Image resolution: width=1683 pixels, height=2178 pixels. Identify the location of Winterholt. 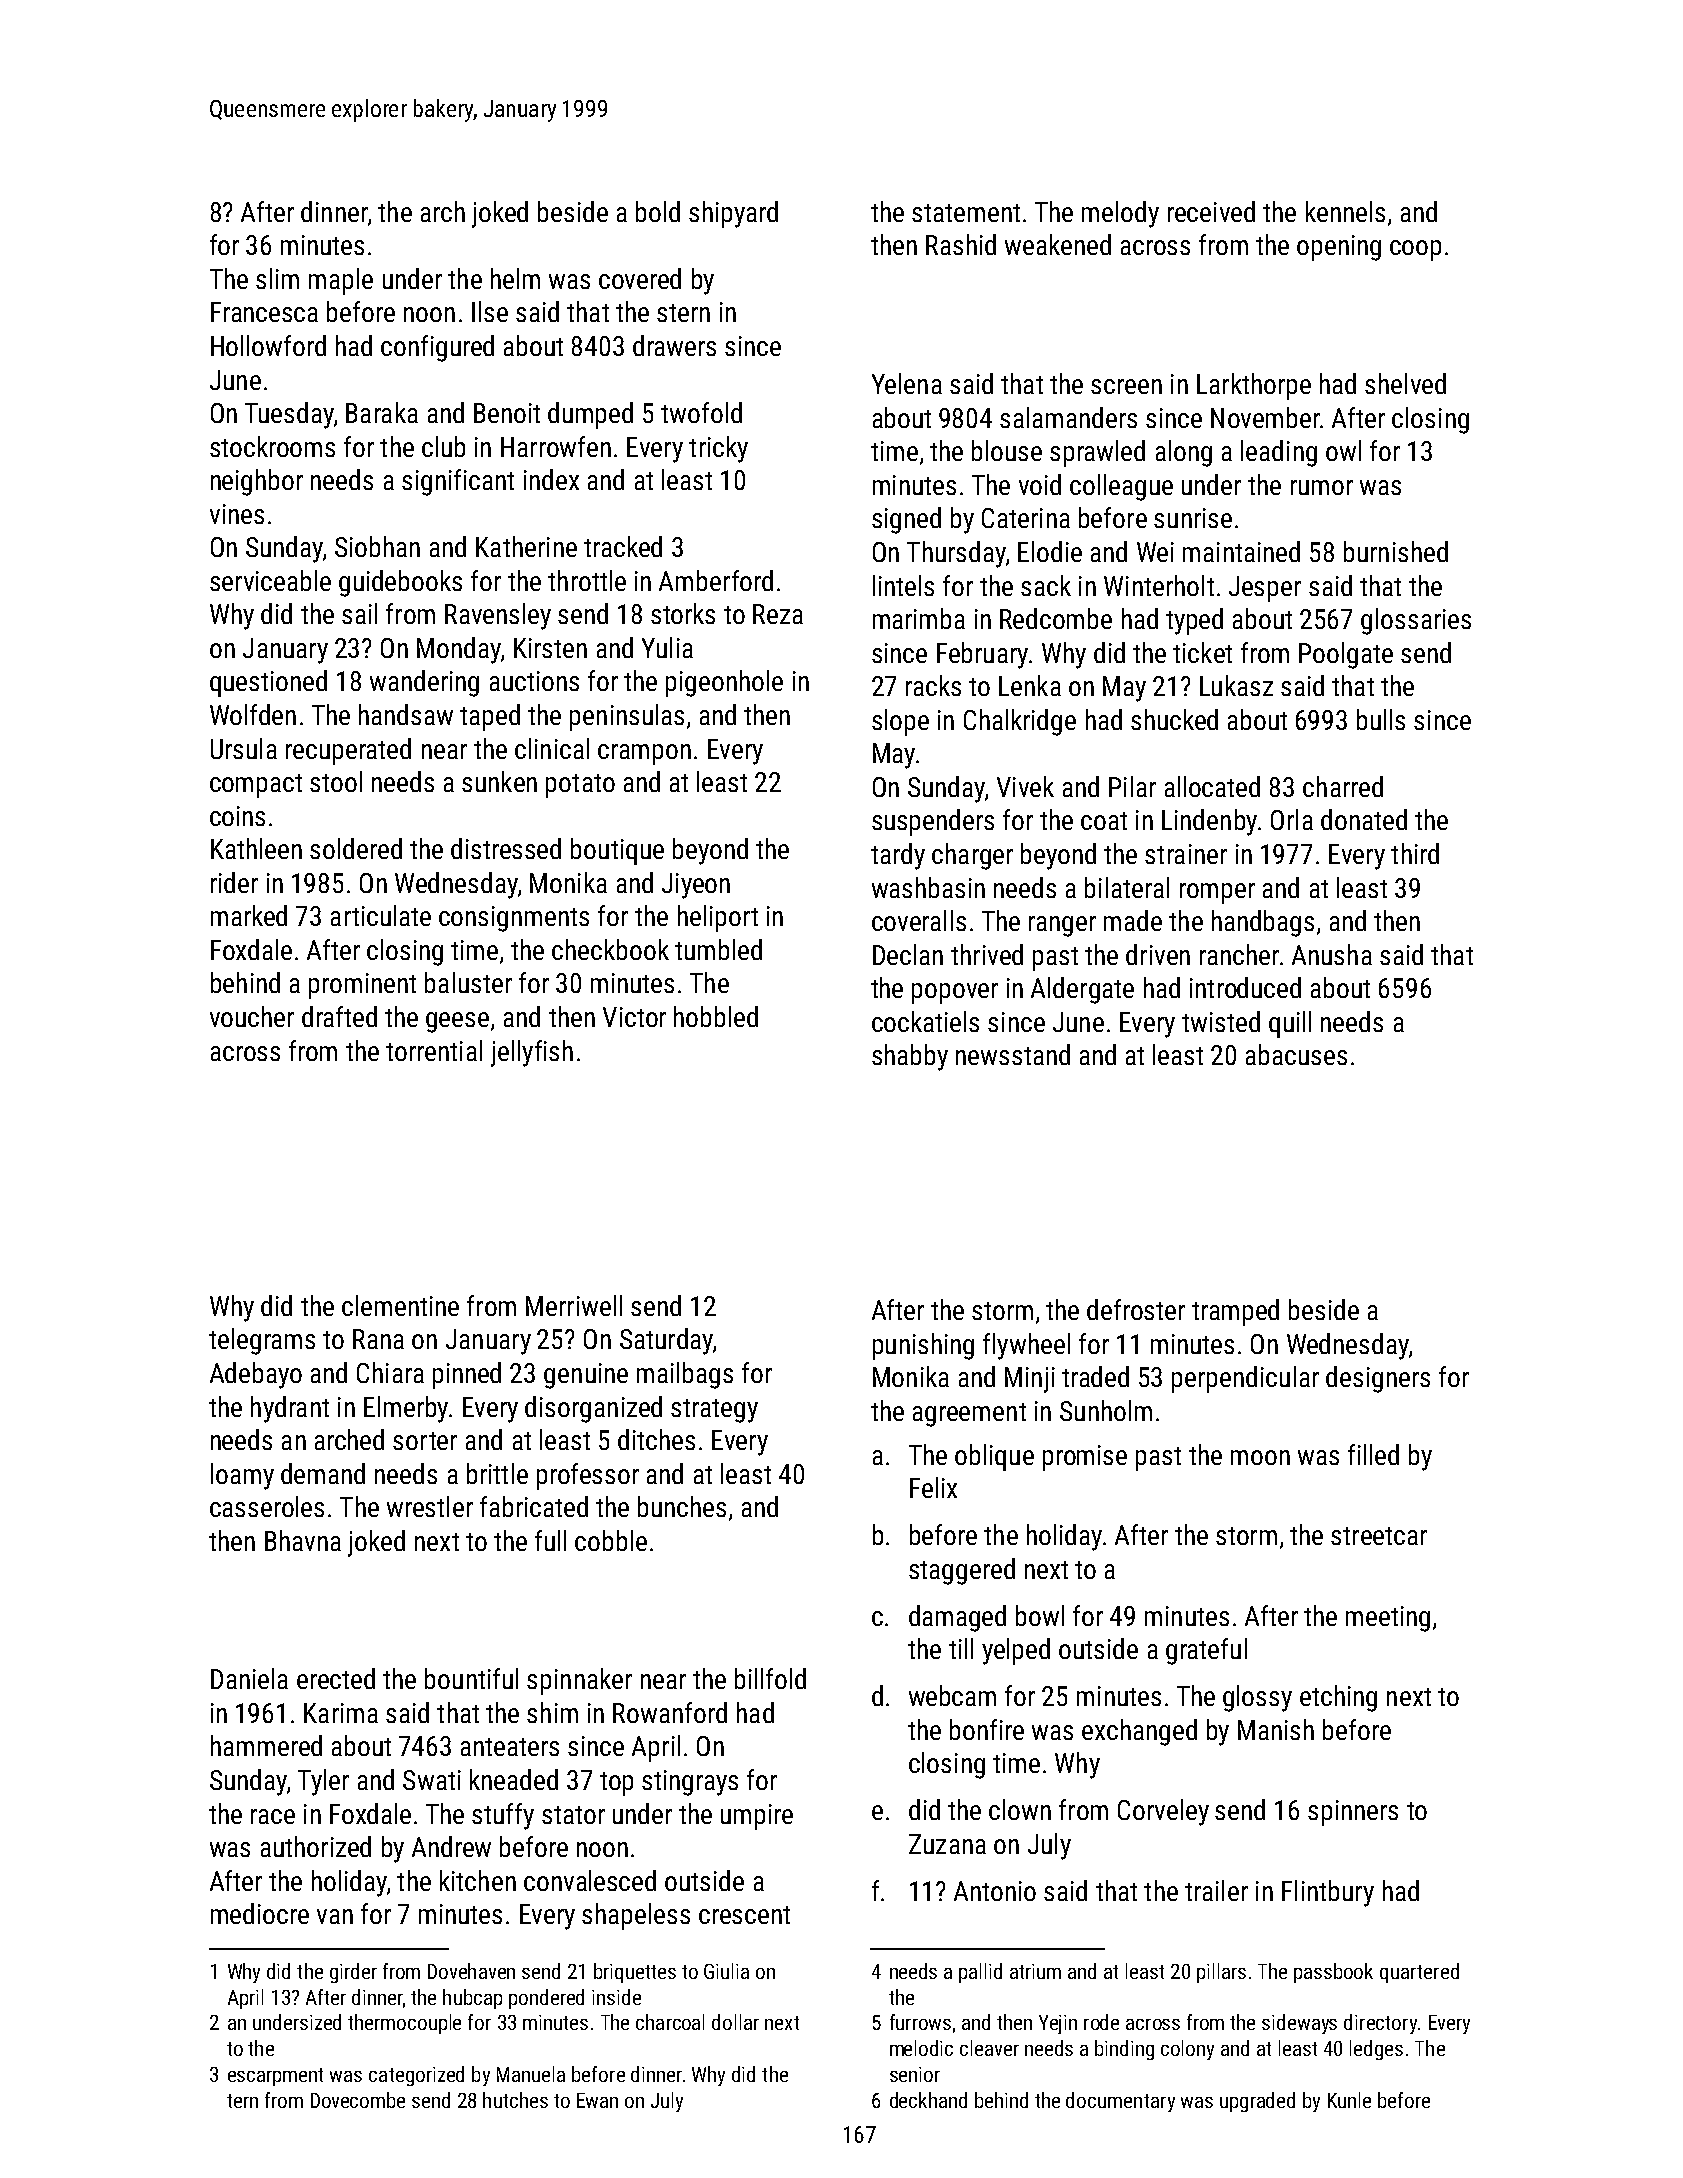
(1159, 585).
